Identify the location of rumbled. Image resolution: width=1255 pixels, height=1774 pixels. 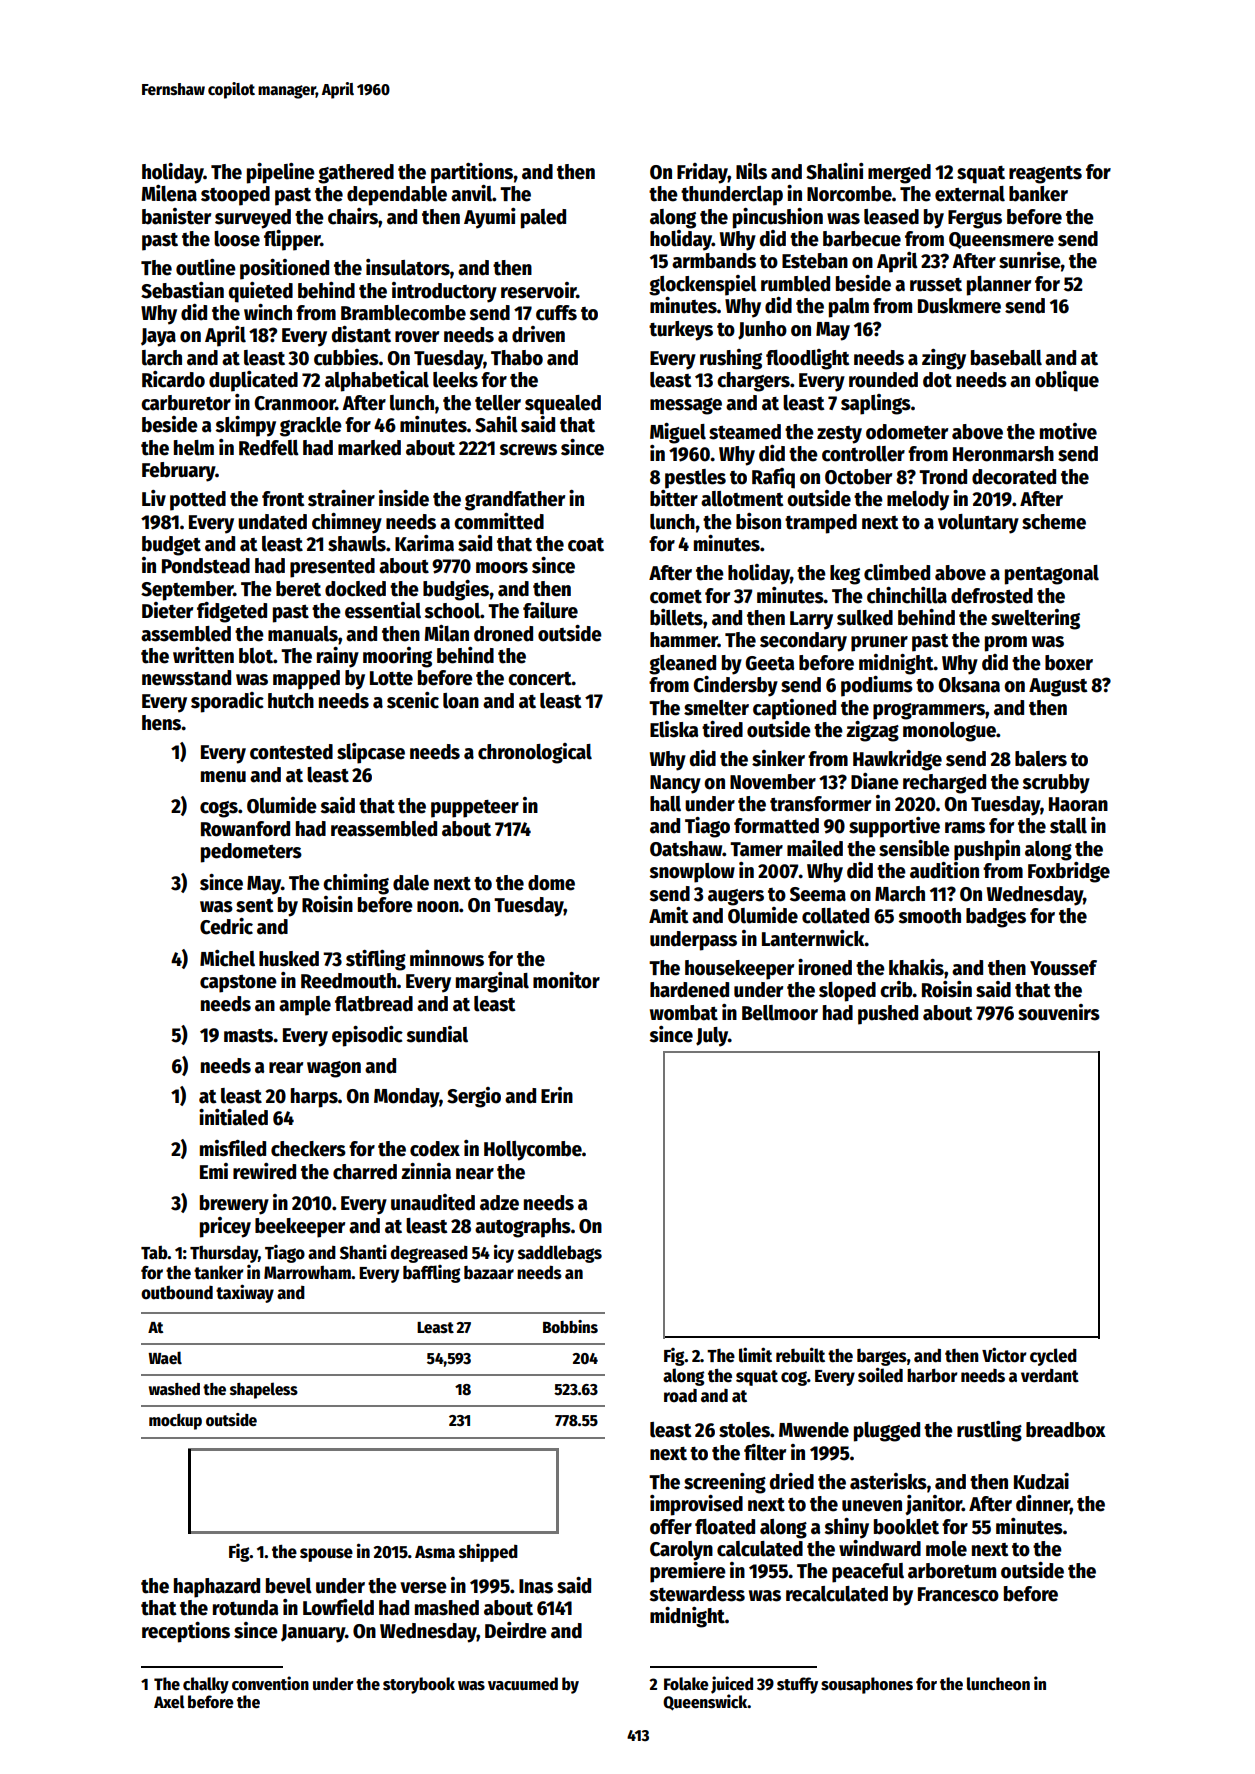
(795, 284).
